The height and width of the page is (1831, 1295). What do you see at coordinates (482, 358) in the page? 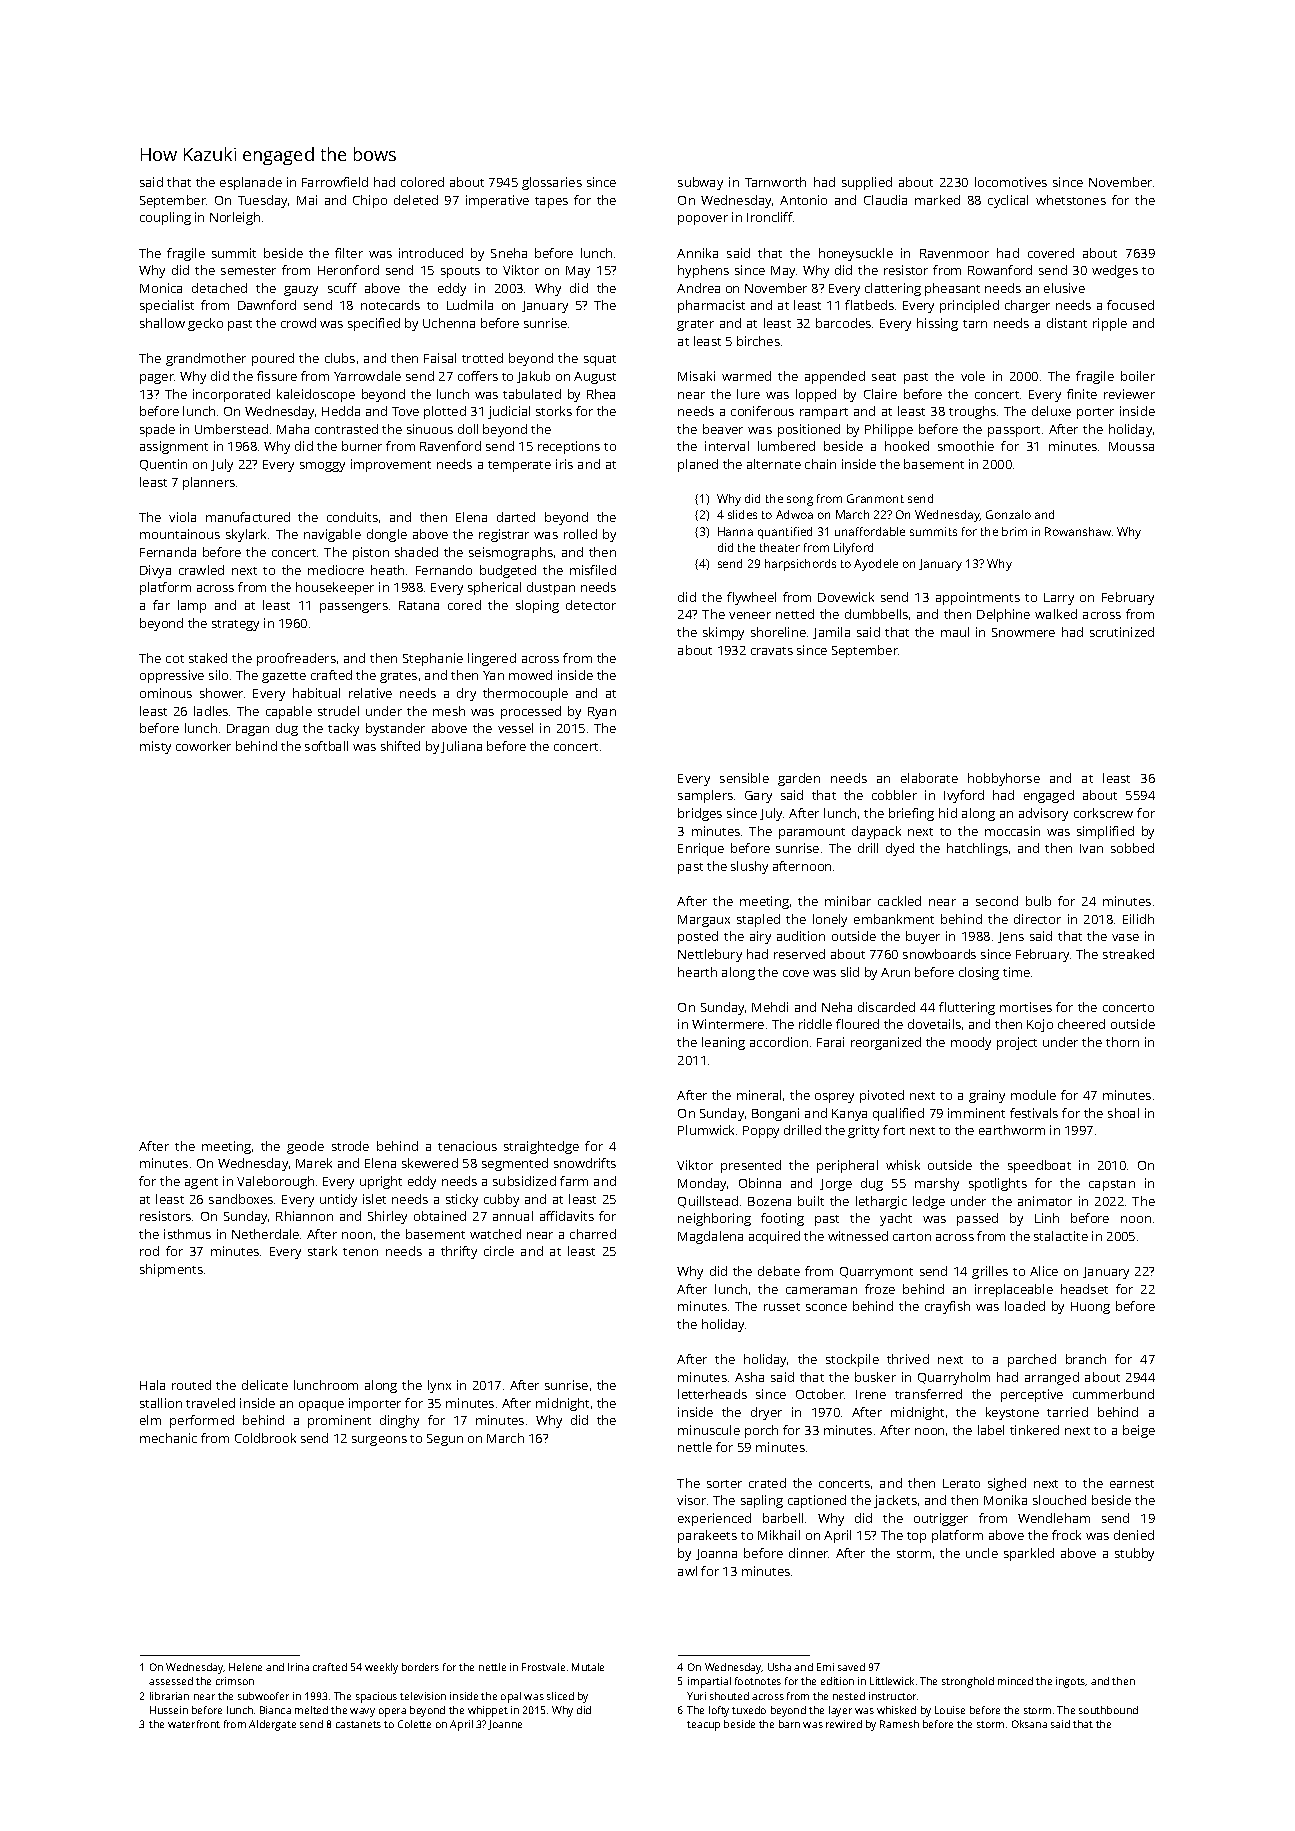
I see `trotted` at bounding box center [482, 358].
